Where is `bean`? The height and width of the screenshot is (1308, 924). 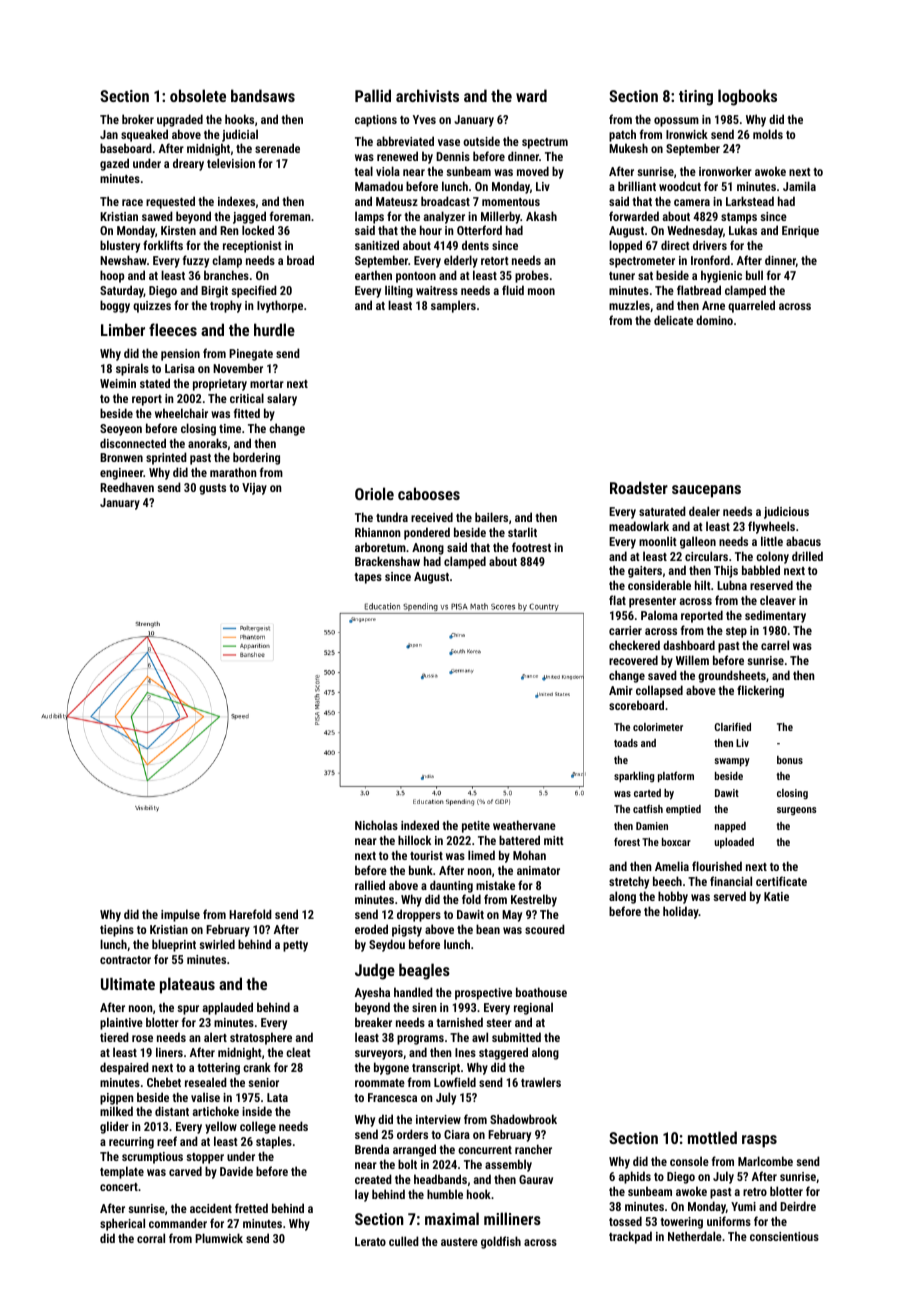 bean is located at coordinates (488, 929).
